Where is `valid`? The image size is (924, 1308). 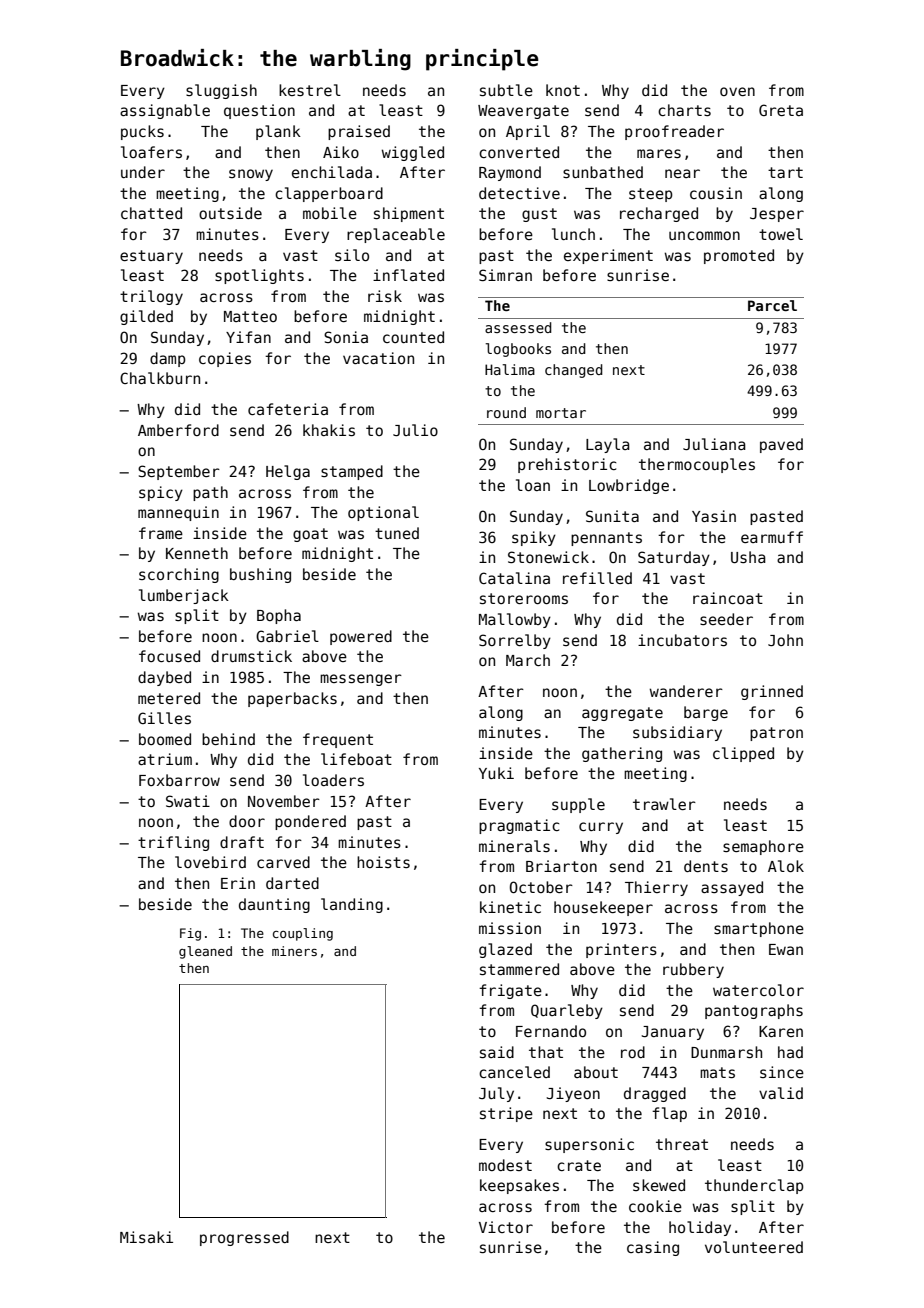
valid is located at coordinates (781, 1093).
